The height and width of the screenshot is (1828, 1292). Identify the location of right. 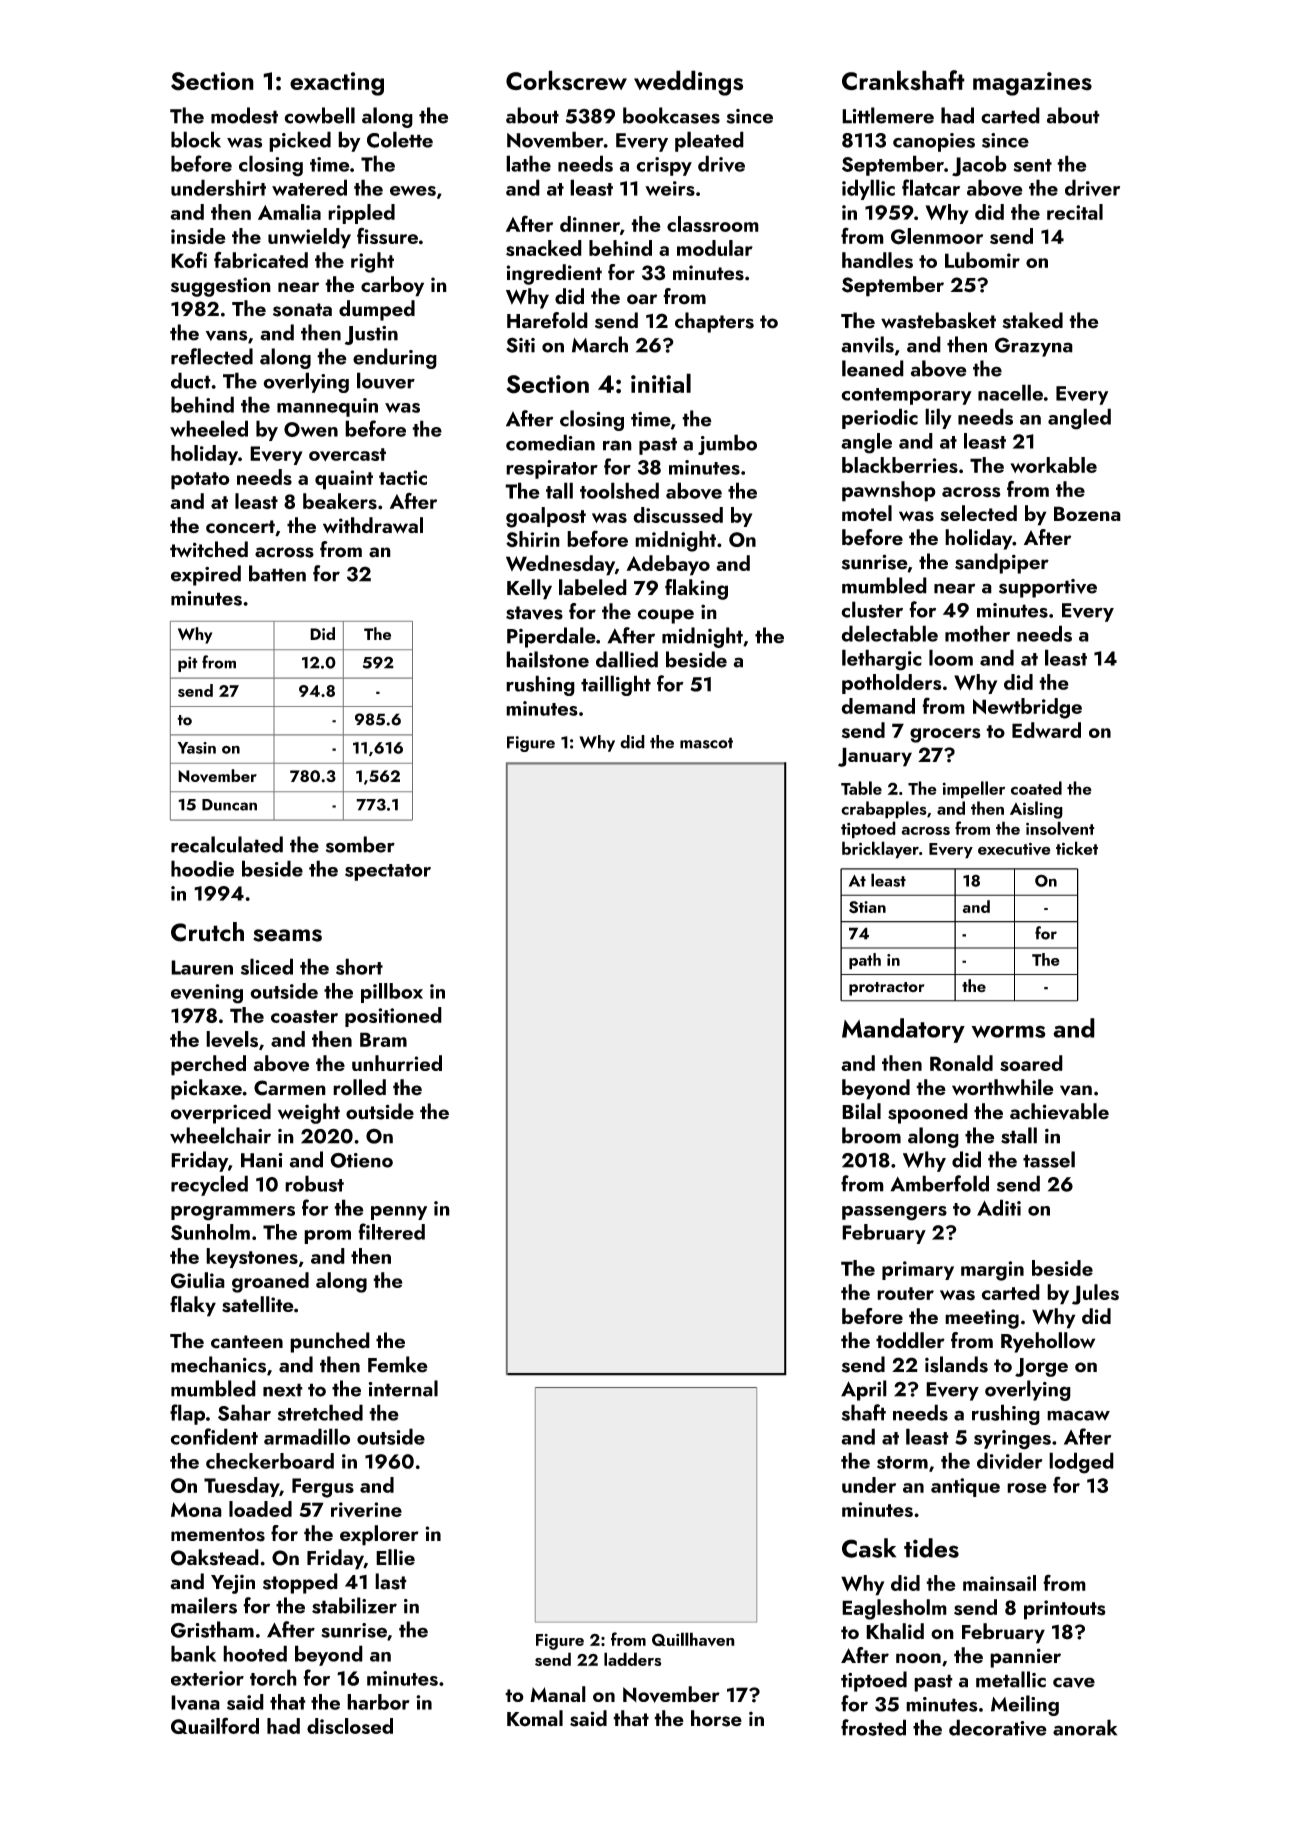
(372, 262).
